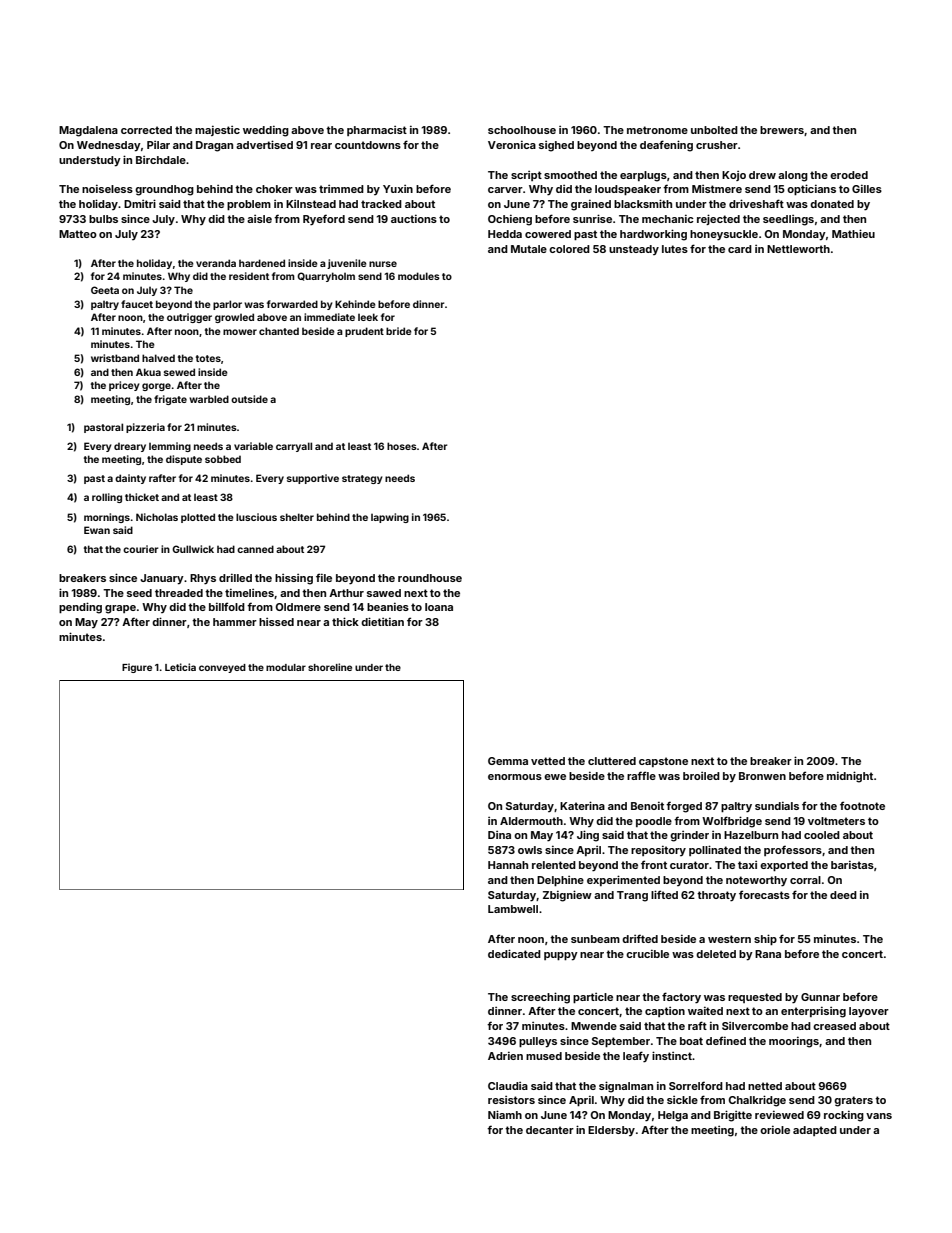 The width and height of the screenshot is (952, 1233). What do you see at coordinates (505, 1056) in the screenshot?
I see `Adrien` at bounding box center [505, 1056].
